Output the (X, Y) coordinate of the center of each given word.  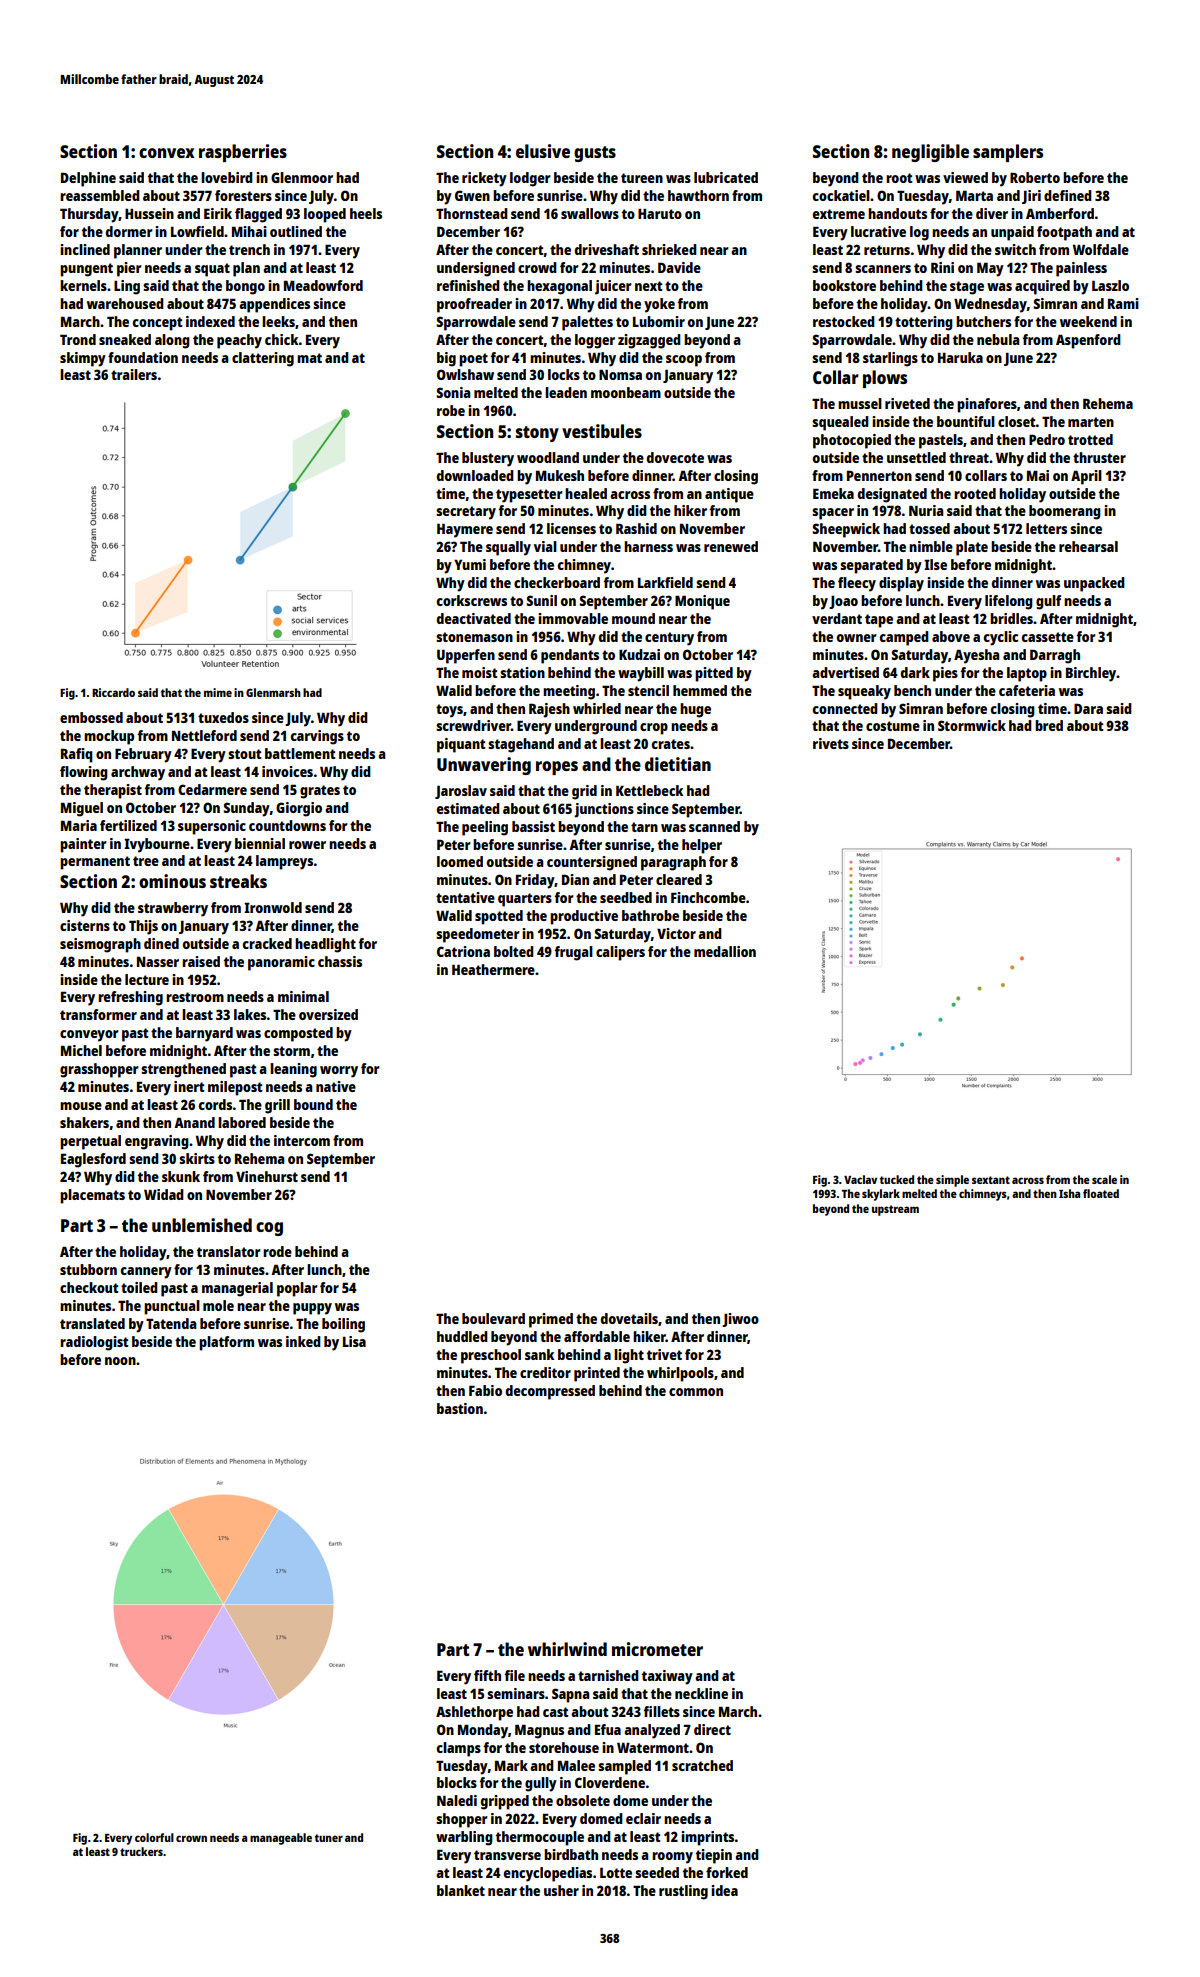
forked (727, 1872)
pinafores (987, 405)
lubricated (726, 177)
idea (724, 1890)
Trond (78, 339)
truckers (141, 1851)
